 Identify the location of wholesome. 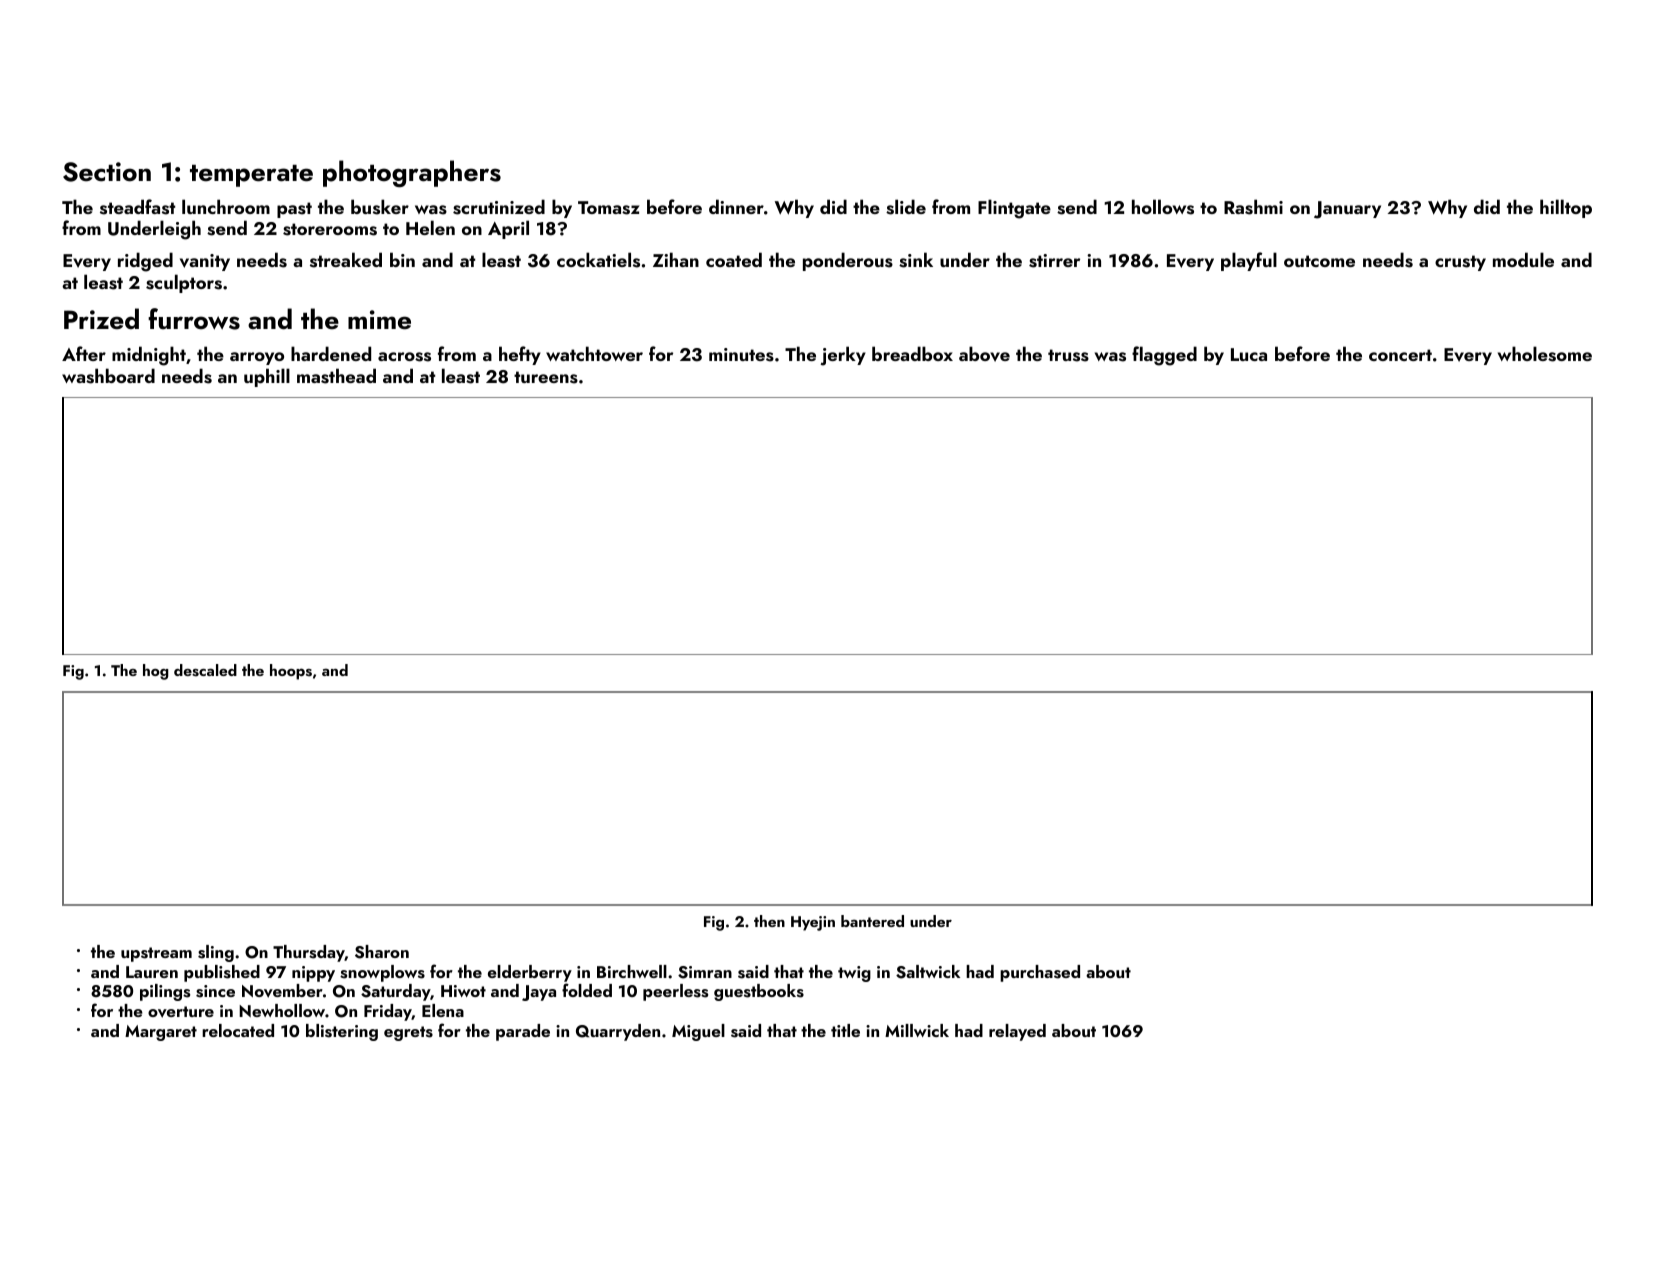
(1545, 354).
